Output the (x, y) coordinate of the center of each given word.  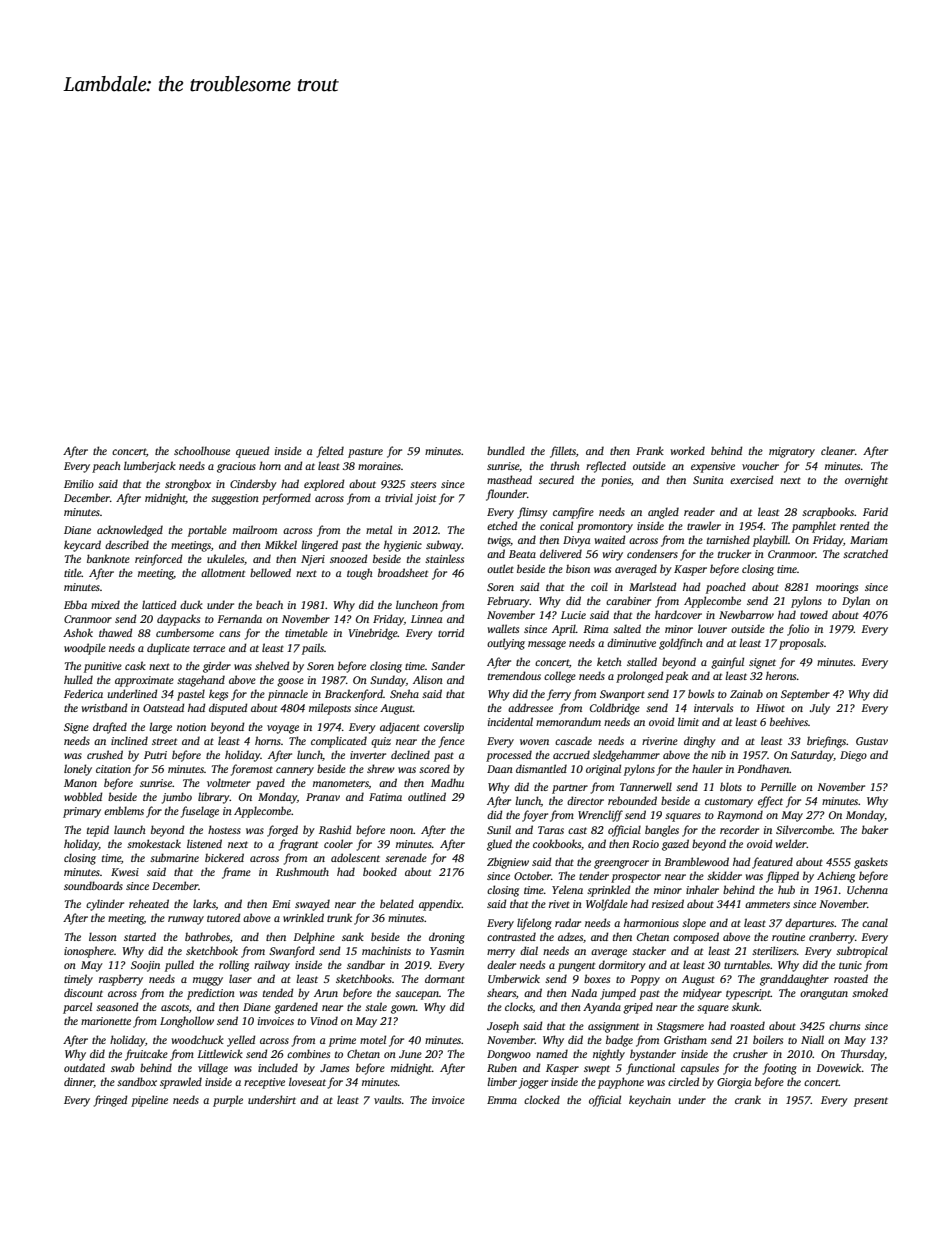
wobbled (83, 796)
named (552, 1053)
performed (286, 499)
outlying (506, 644)
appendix (440, 905)
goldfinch (681, 644)
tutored (224, 917)
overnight (866, 481)
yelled (241, 1041)
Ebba (75, 604)
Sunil (499, 829)
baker (875, 829)
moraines (379, 466)
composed (696, 938)
